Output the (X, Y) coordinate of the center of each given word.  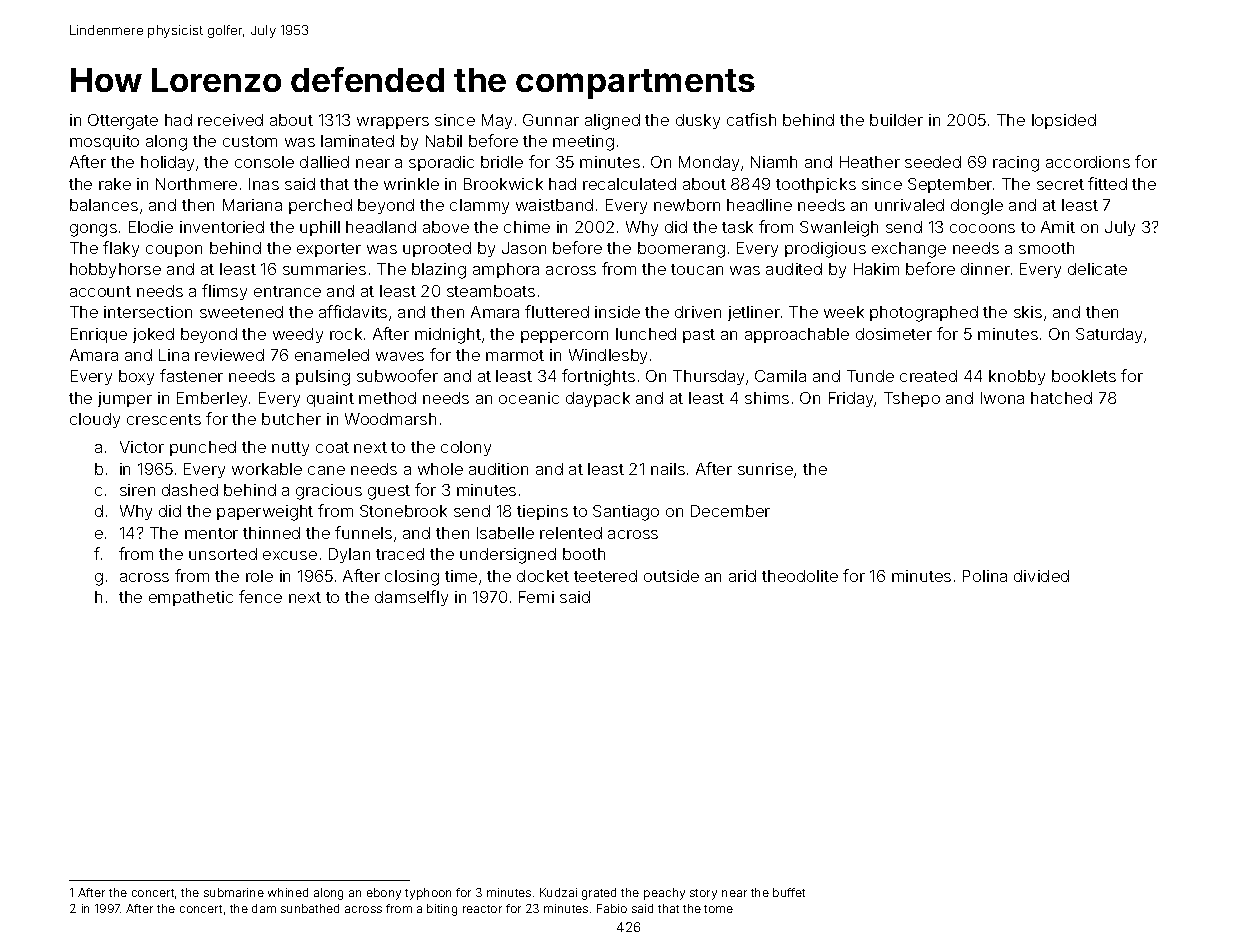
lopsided (1064, 121)
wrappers (393, 123)
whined (288, 892)
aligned (612, 122)
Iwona (1002, 398)
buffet (789, 892)
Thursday (708, 377)
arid (742, 576)
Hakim (876, 269)
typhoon (428, 894)
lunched (646, 334)
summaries (324, 269)
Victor (142, 447)
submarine (234, 892)
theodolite (800, 576)
